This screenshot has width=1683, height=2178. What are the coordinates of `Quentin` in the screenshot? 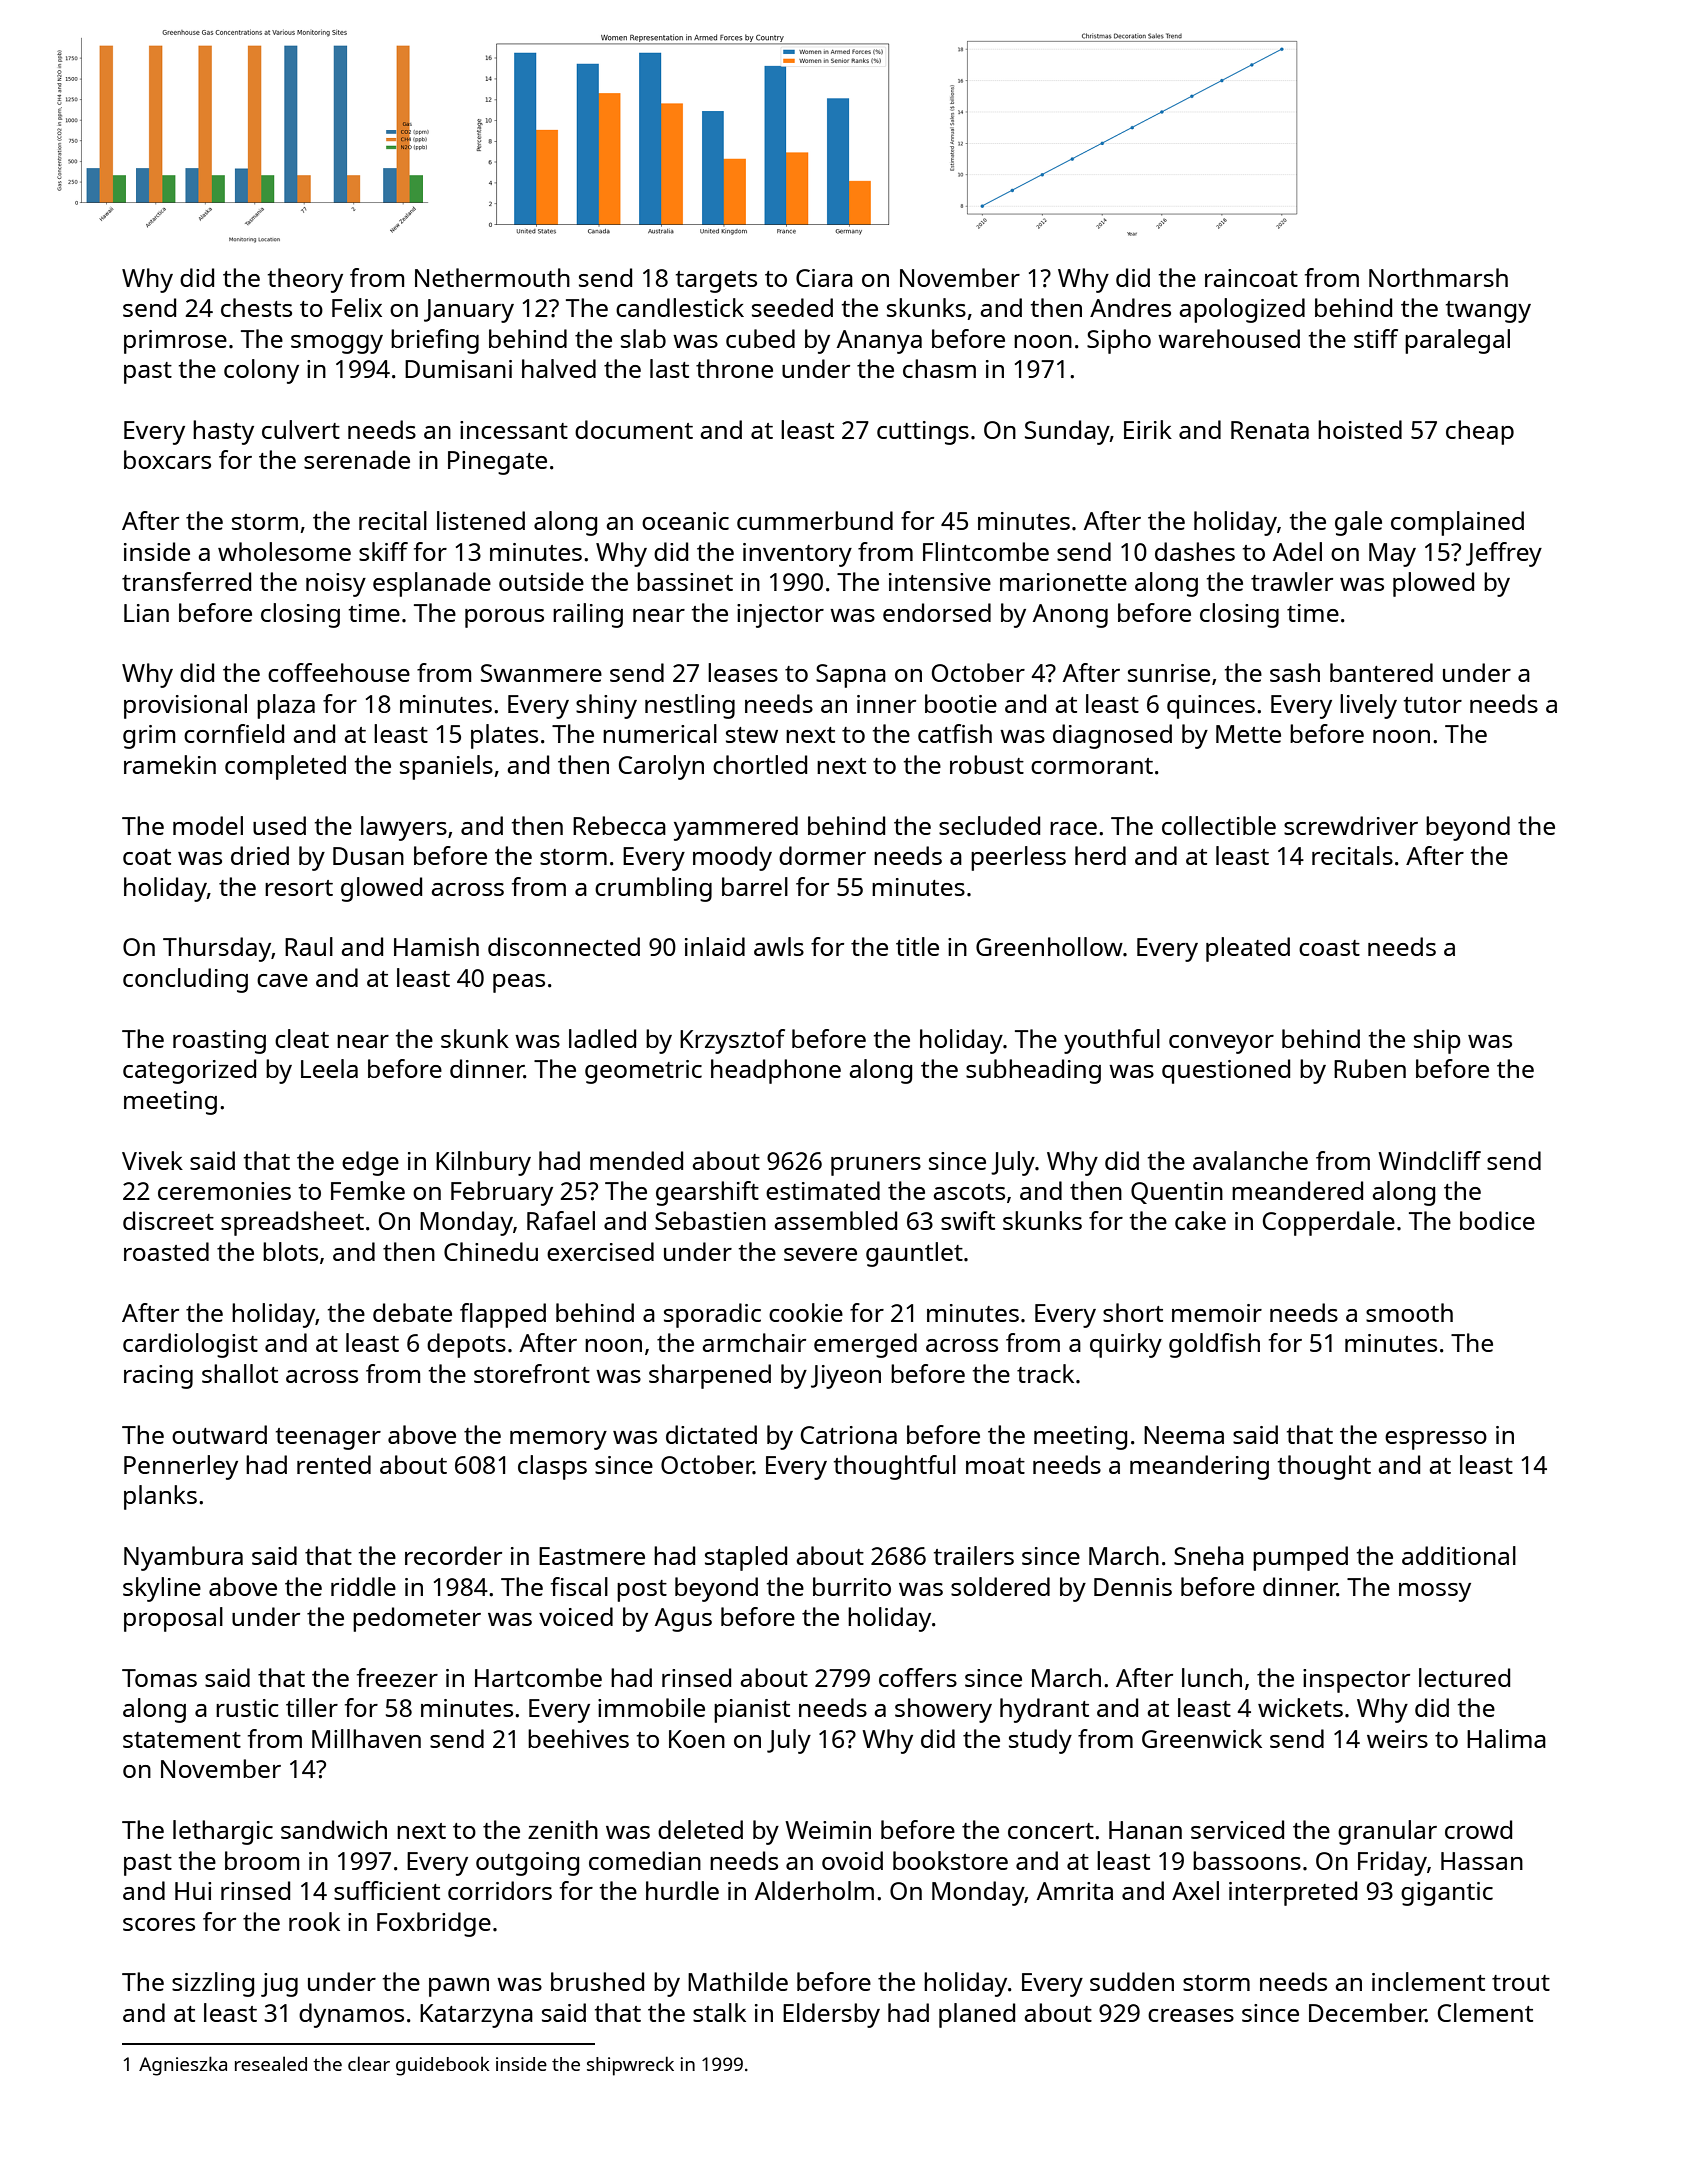 It's located at (1177, 1193).
